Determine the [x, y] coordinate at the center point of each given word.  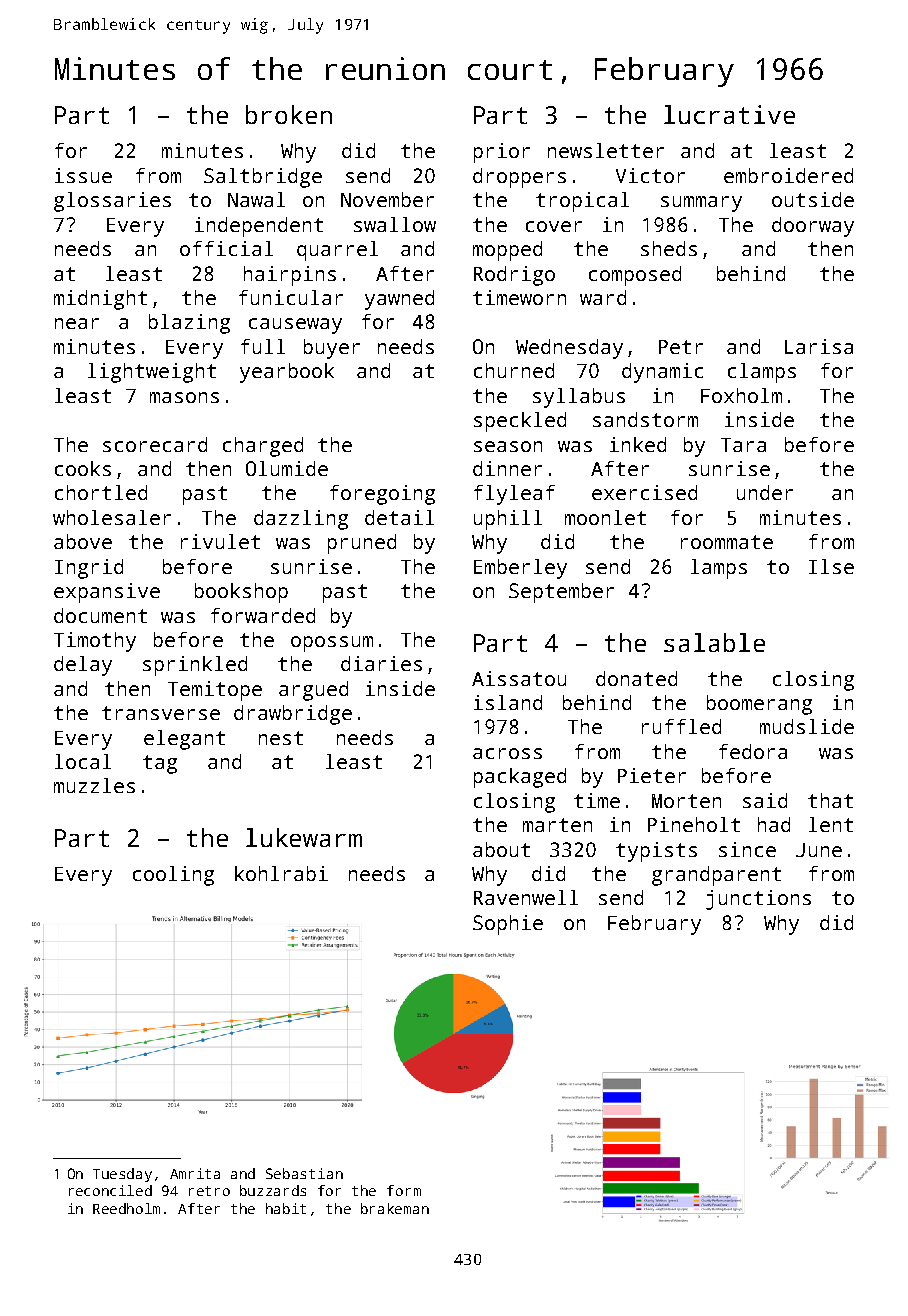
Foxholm [741, 395]
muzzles [94, 785]
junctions [758, 900]
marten [557, 825]
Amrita [195, 1173]
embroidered [788, 175]
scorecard [155, 444]
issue [83, 175]
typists [656, 852]
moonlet [605, 517]
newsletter [606, 150]
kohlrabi [281, 873]
